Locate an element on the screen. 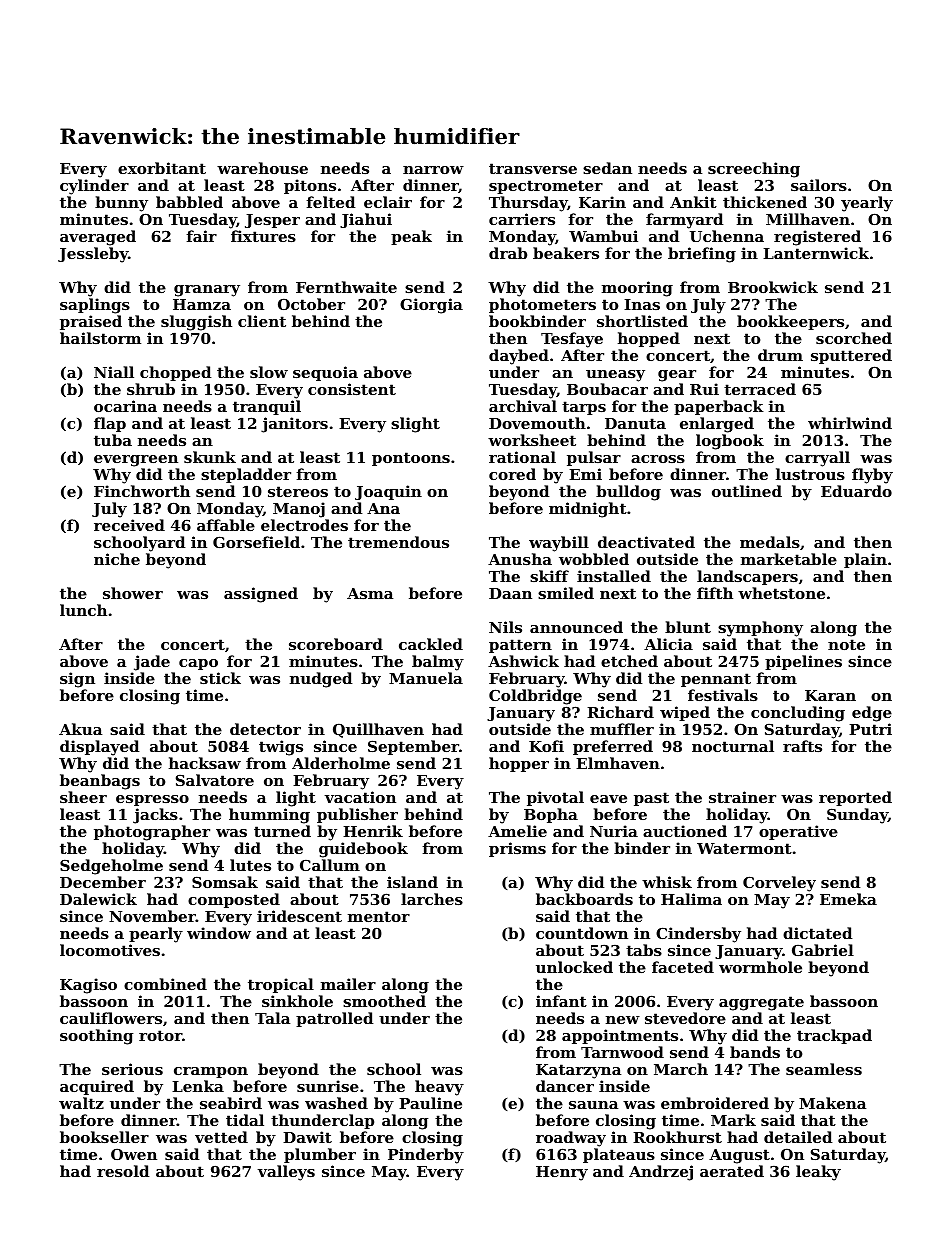 The width and height of the screenshot is (952, 1233). flap is located at coordinates (110, 424).
